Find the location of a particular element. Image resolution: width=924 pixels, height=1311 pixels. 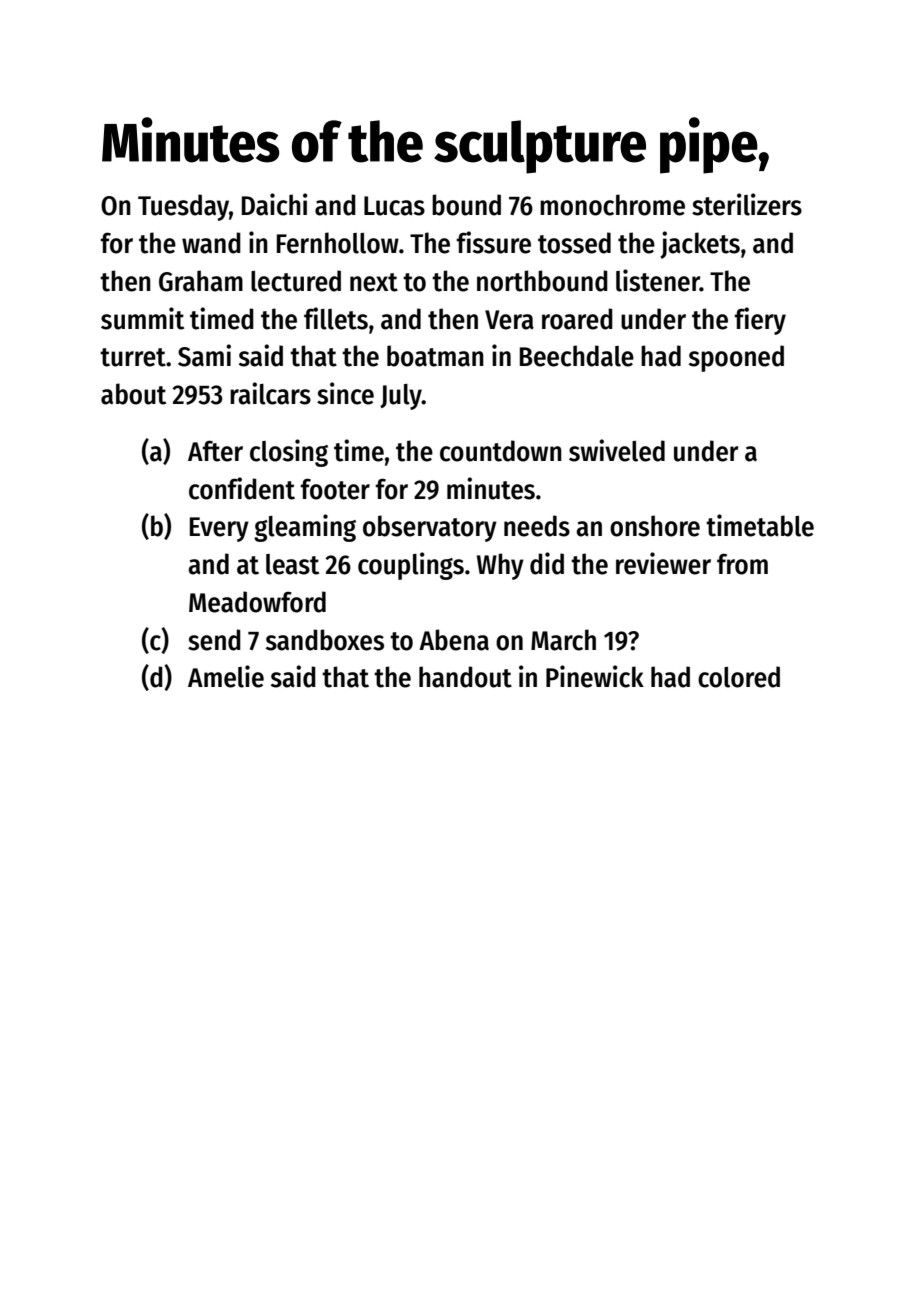

Tuesday is located at coordinates (183, 207).
